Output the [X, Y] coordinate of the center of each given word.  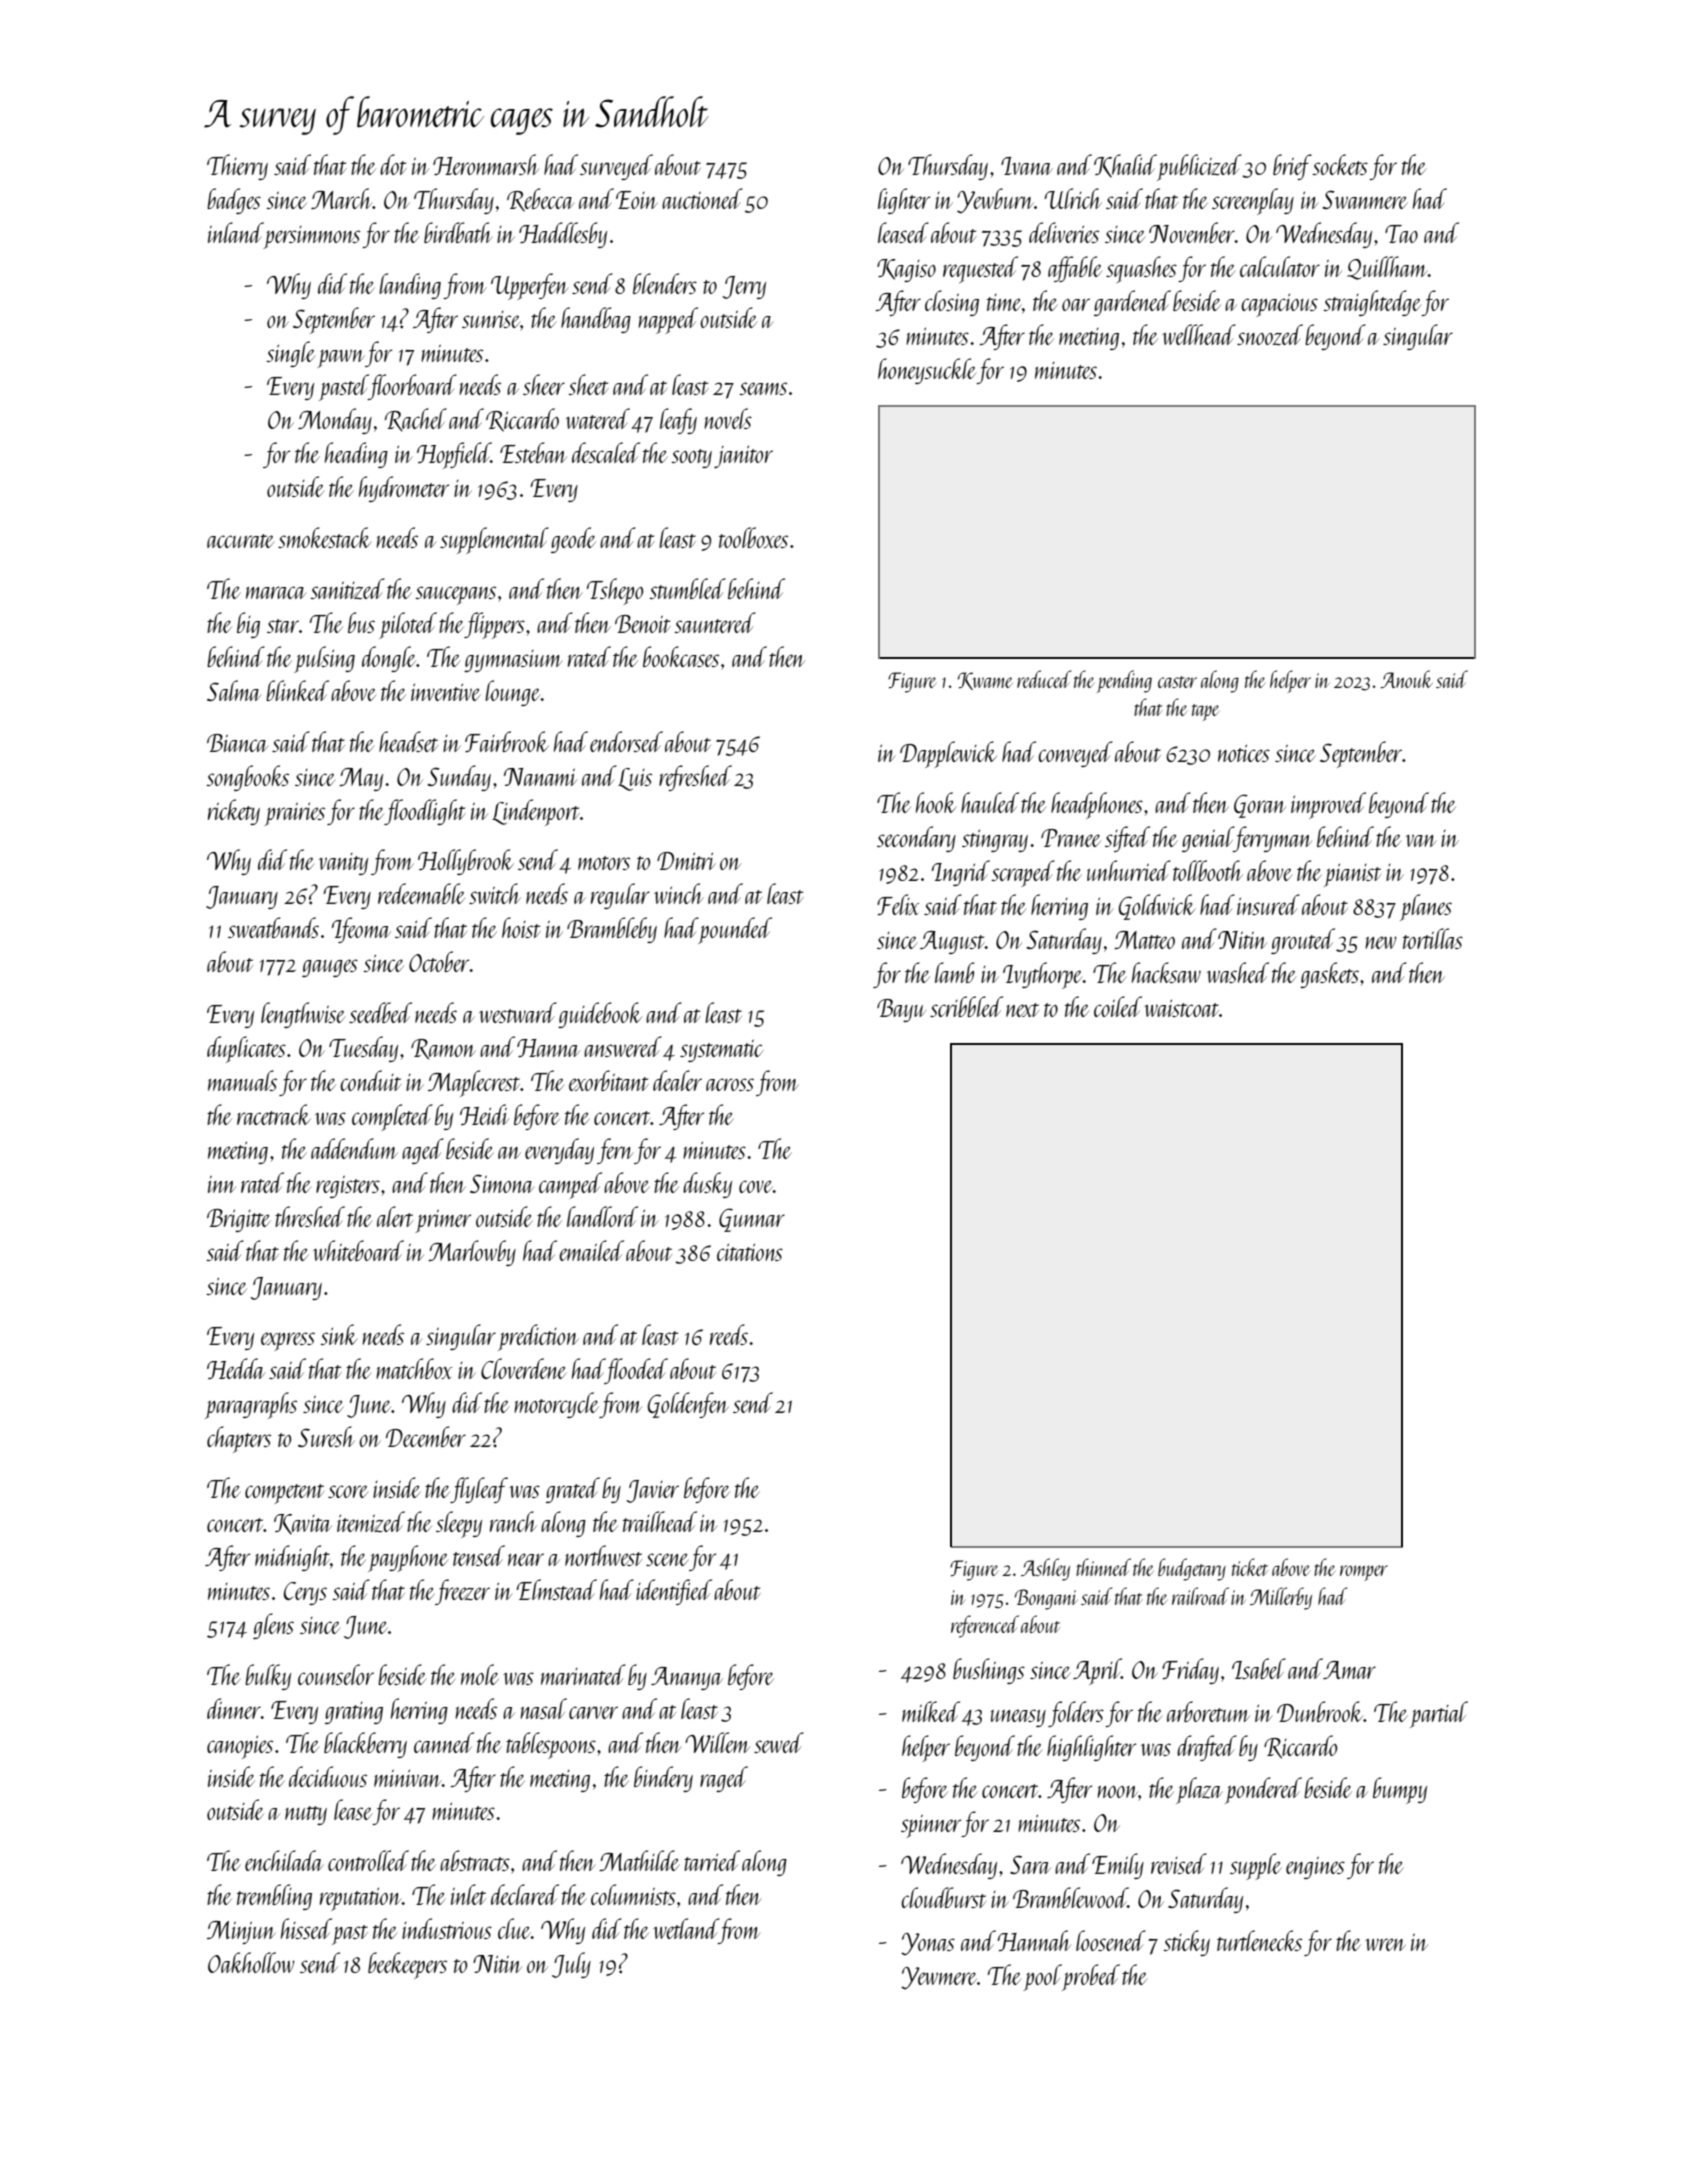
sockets [1340, 164]
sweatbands [273, 927]
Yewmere [939, 1978]
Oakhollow [251, 1962]
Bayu [901, 1010]
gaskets [1329, 975]
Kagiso [906, 270]
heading [356, 455]
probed [1091, 1977]
